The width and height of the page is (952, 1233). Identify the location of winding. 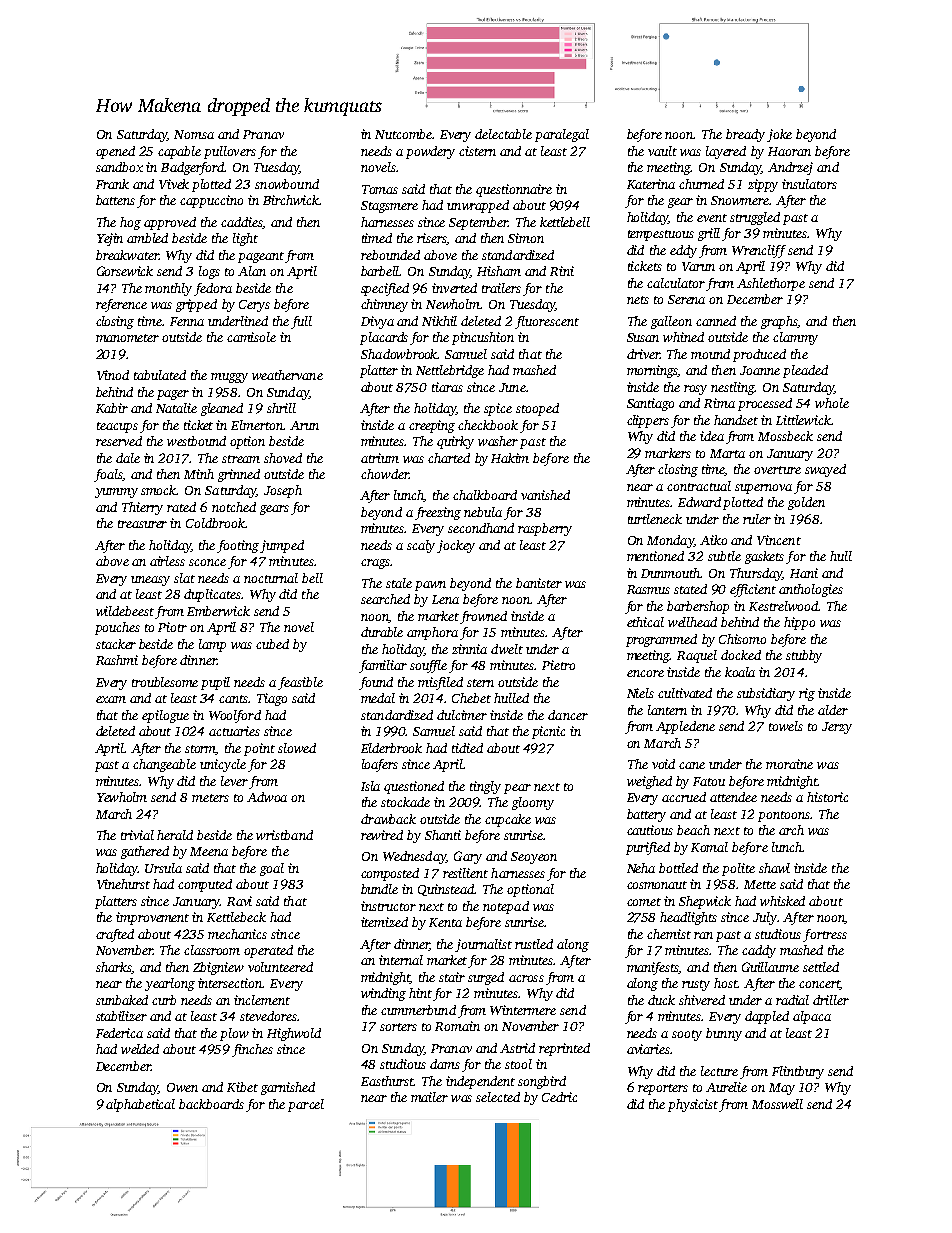
(383, 994).
